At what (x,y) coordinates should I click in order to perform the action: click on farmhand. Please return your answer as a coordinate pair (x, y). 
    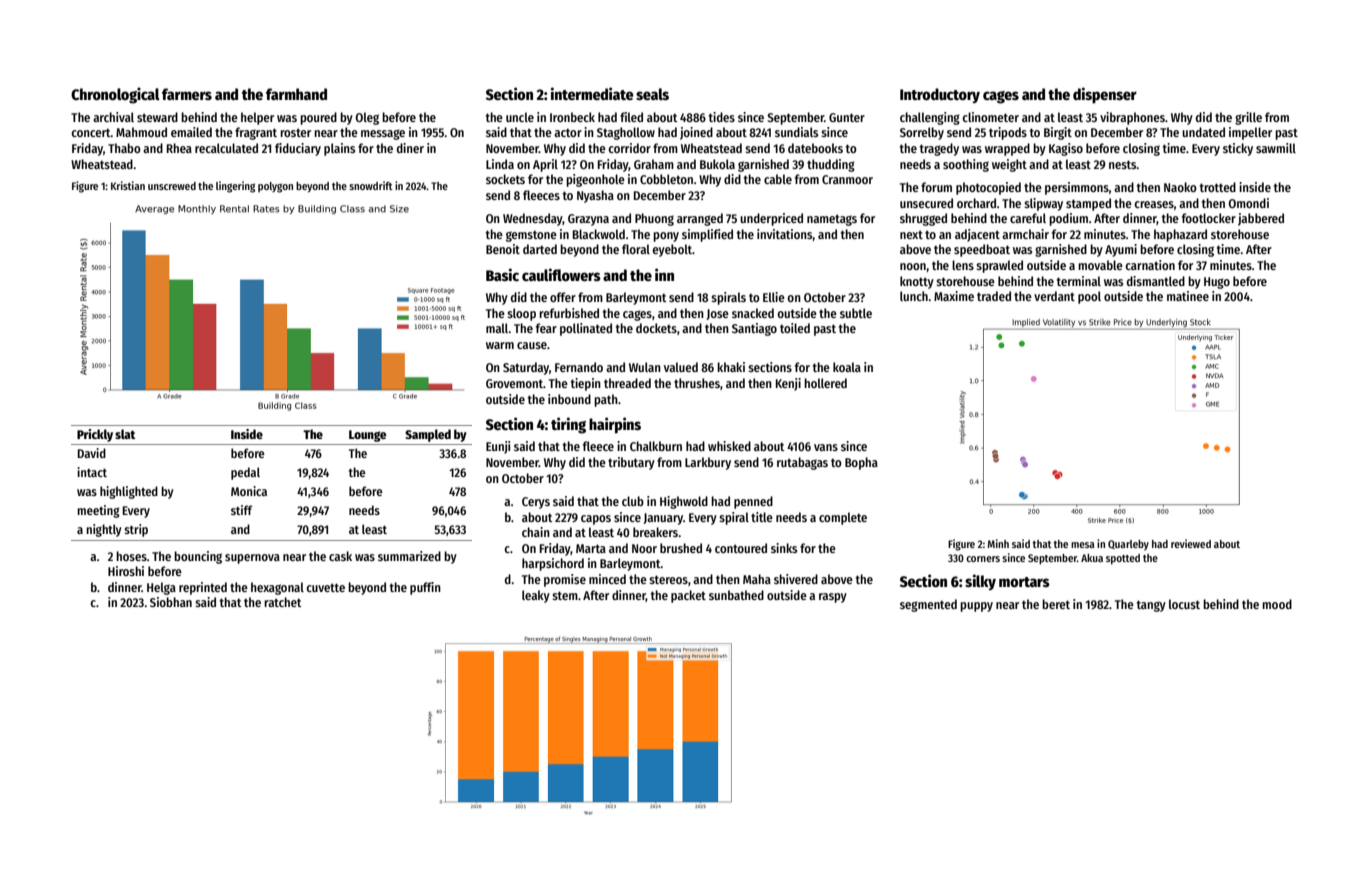
    Looking at the image, I should click on (296, 94).
